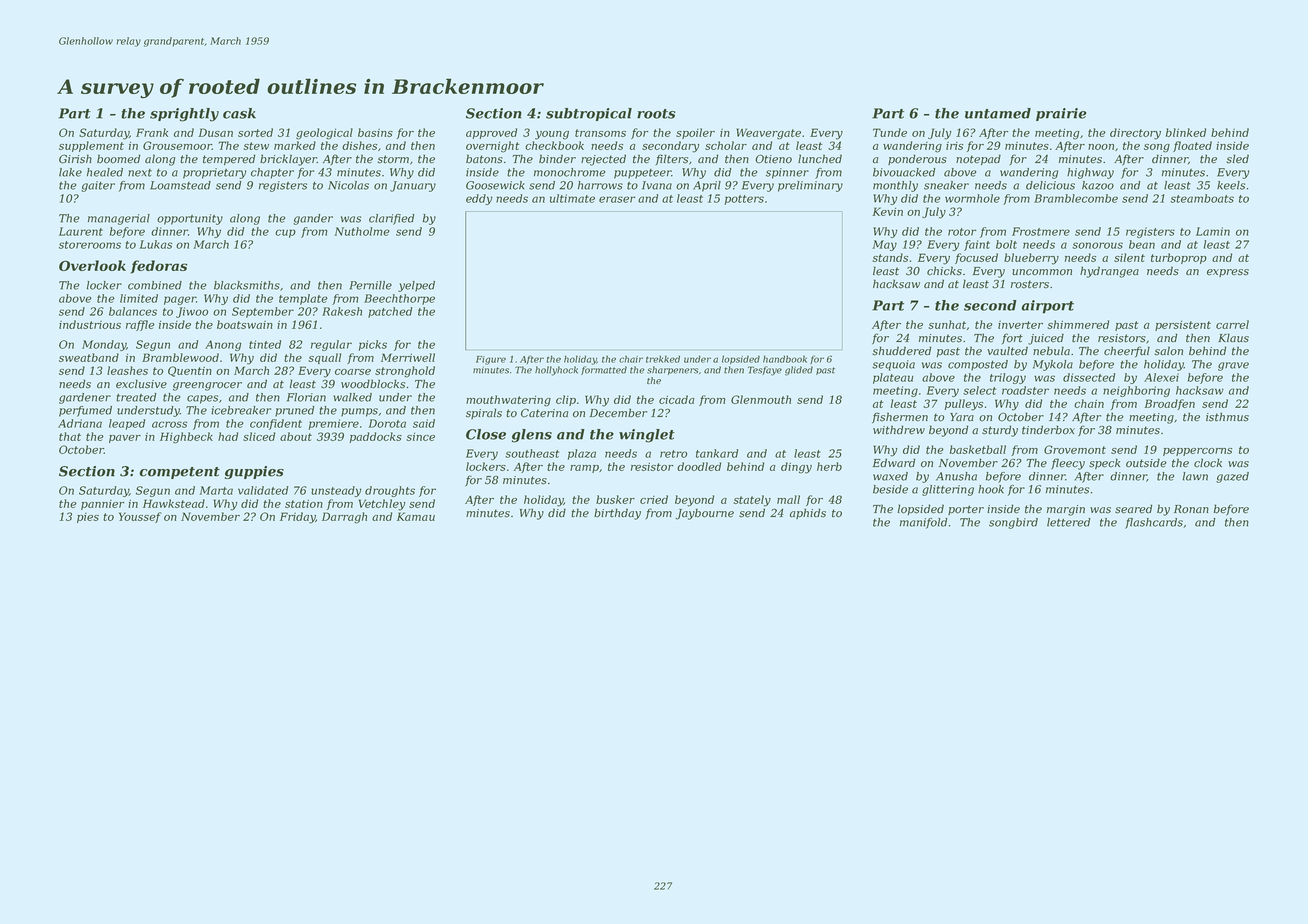  What do you see at coordinates (1101, 147) in the page?
I see `noon` at bounding box center [1101, 147].
